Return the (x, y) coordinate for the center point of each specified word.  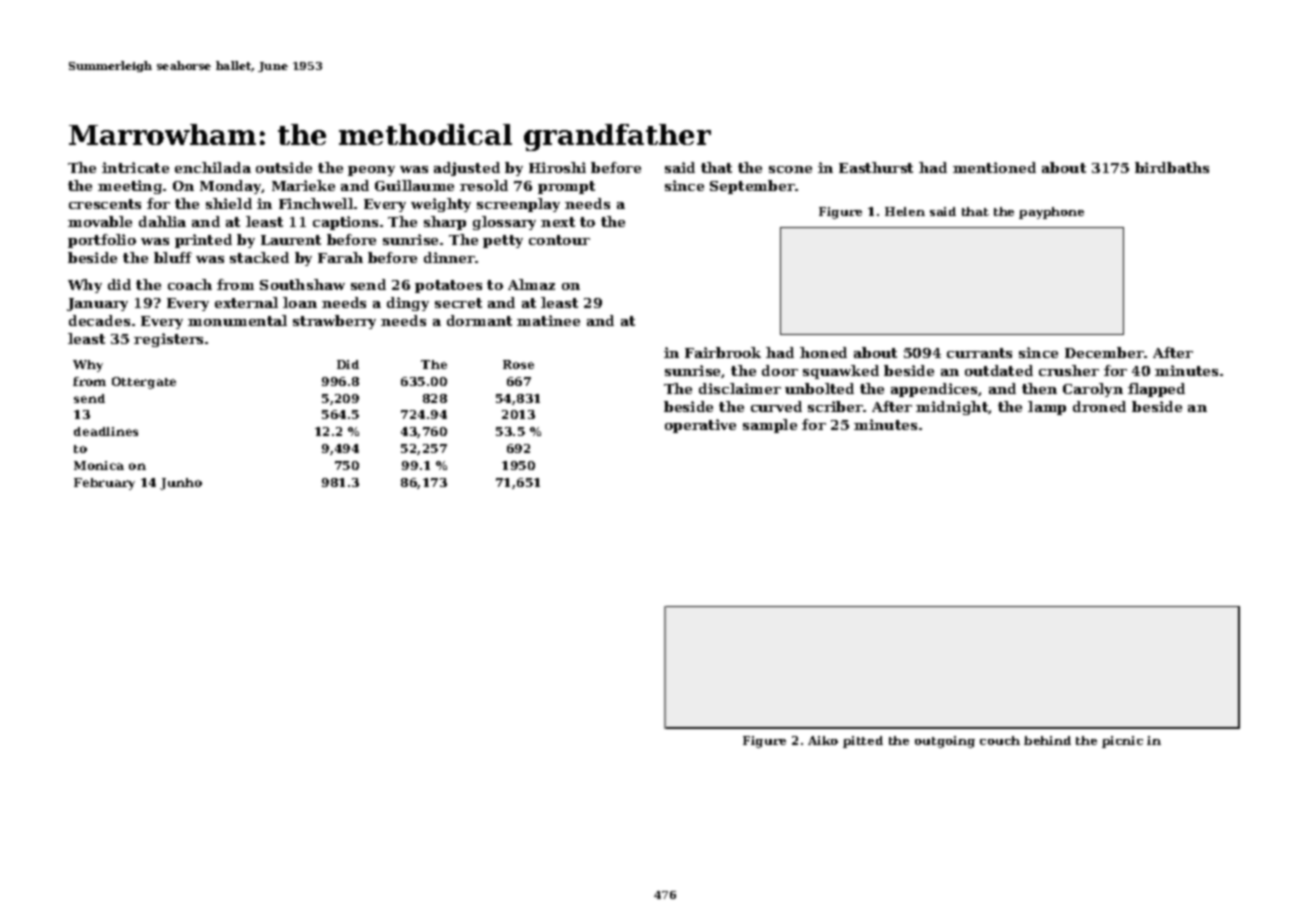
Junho (181, 484)
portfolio (102, 241)
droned (1099, 406)
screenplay (518, 205)
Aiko (823, 740)
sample (770, 426)
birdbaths (1172, 167)
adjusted (467, 169)
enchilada (213, 167)
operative (700, 426)
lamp (1047, 408)
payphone (1051, 213)
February (104, 484)
